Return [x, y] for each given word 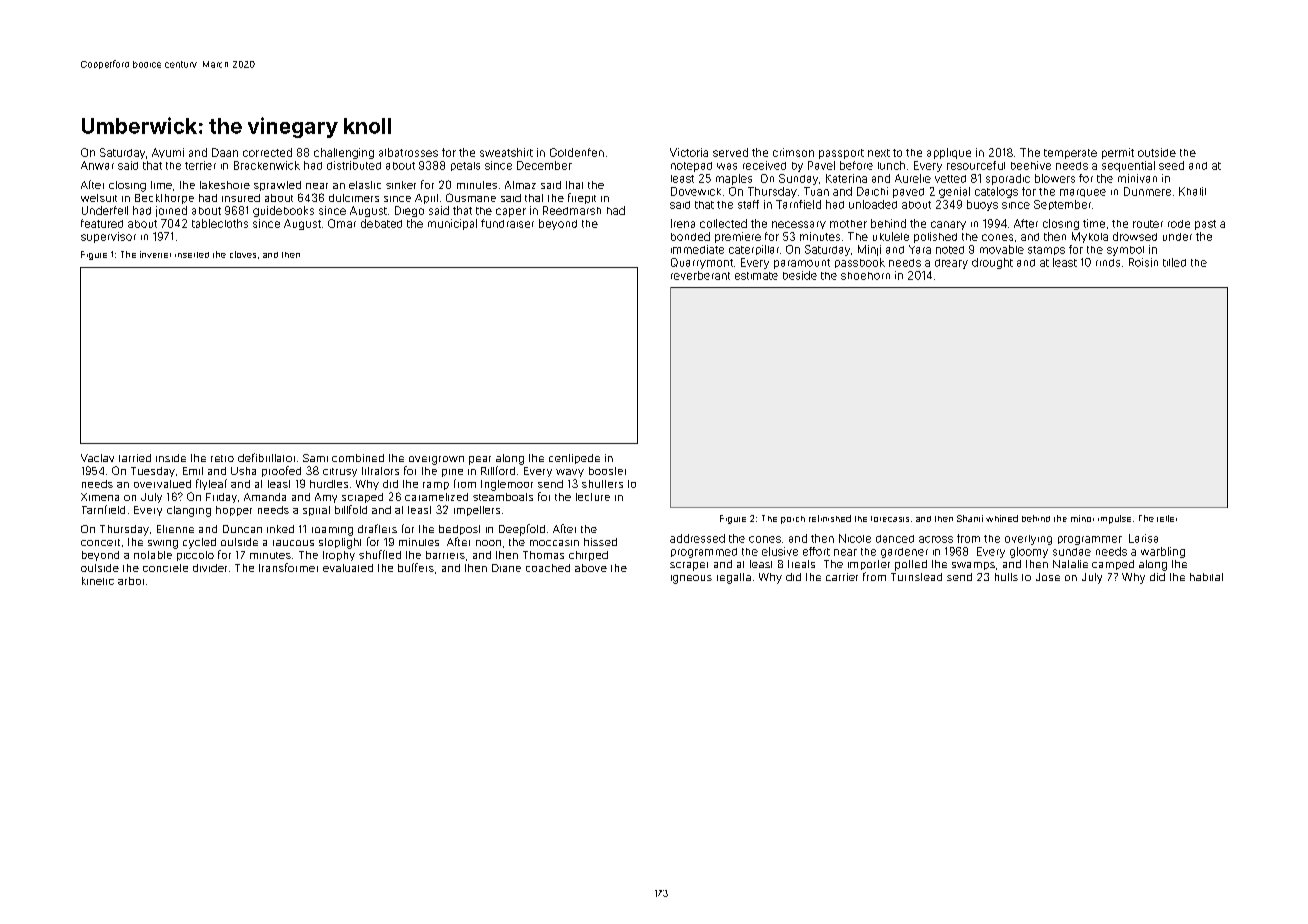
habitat [1206, 577]
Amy [326, 498]
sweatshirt [506, 152]
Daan [225, 152]
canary [948, 225]
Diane [506, 568]
